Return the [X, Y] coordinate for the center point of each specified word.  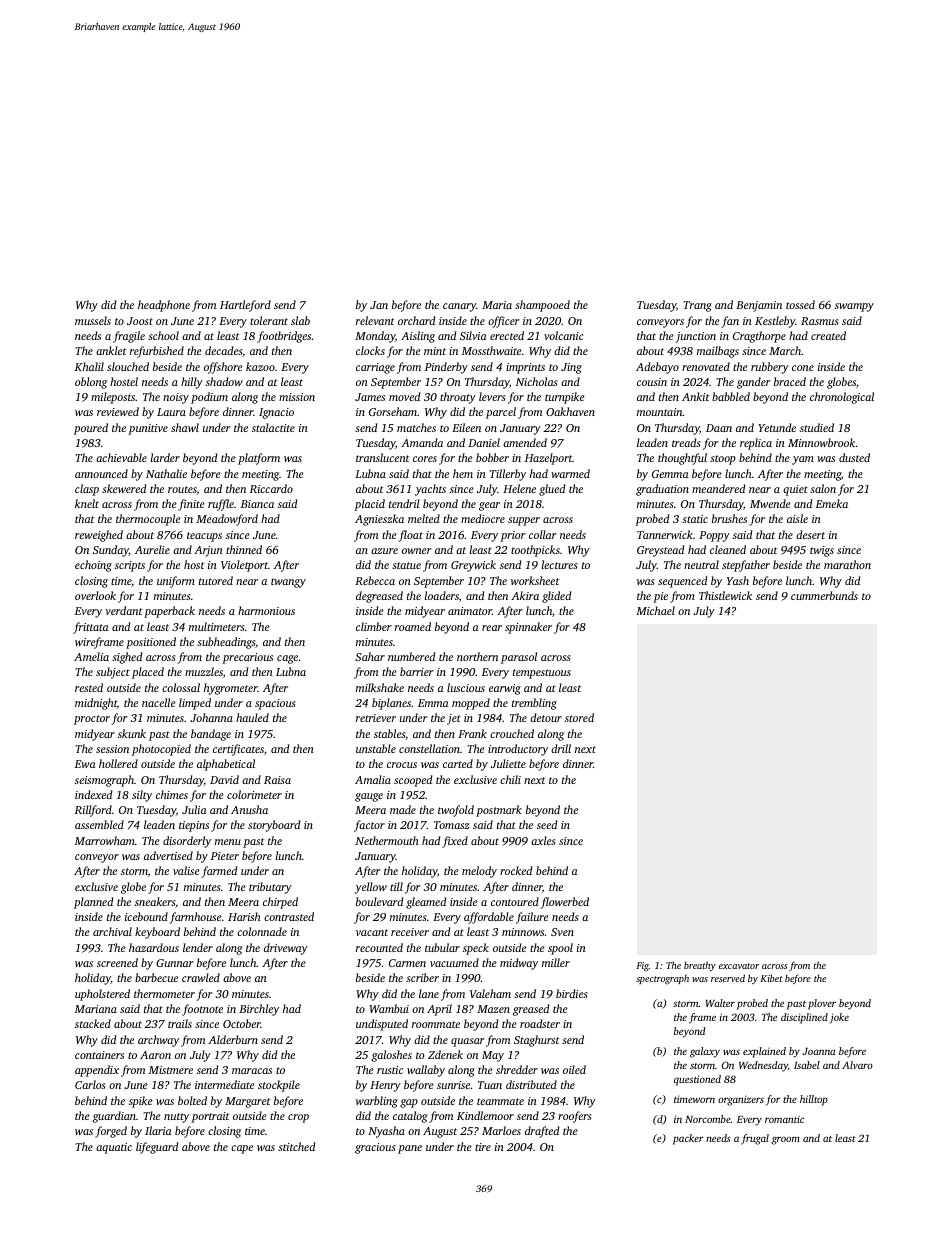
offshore [223, 368]
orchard [416, 320]
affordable [489, 918]
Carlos [90, 1084]
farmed [219, 872]
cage [287, 659]
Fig [642, 966]
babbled [731, 396]
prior [513, 536]
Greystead [660, 551]
